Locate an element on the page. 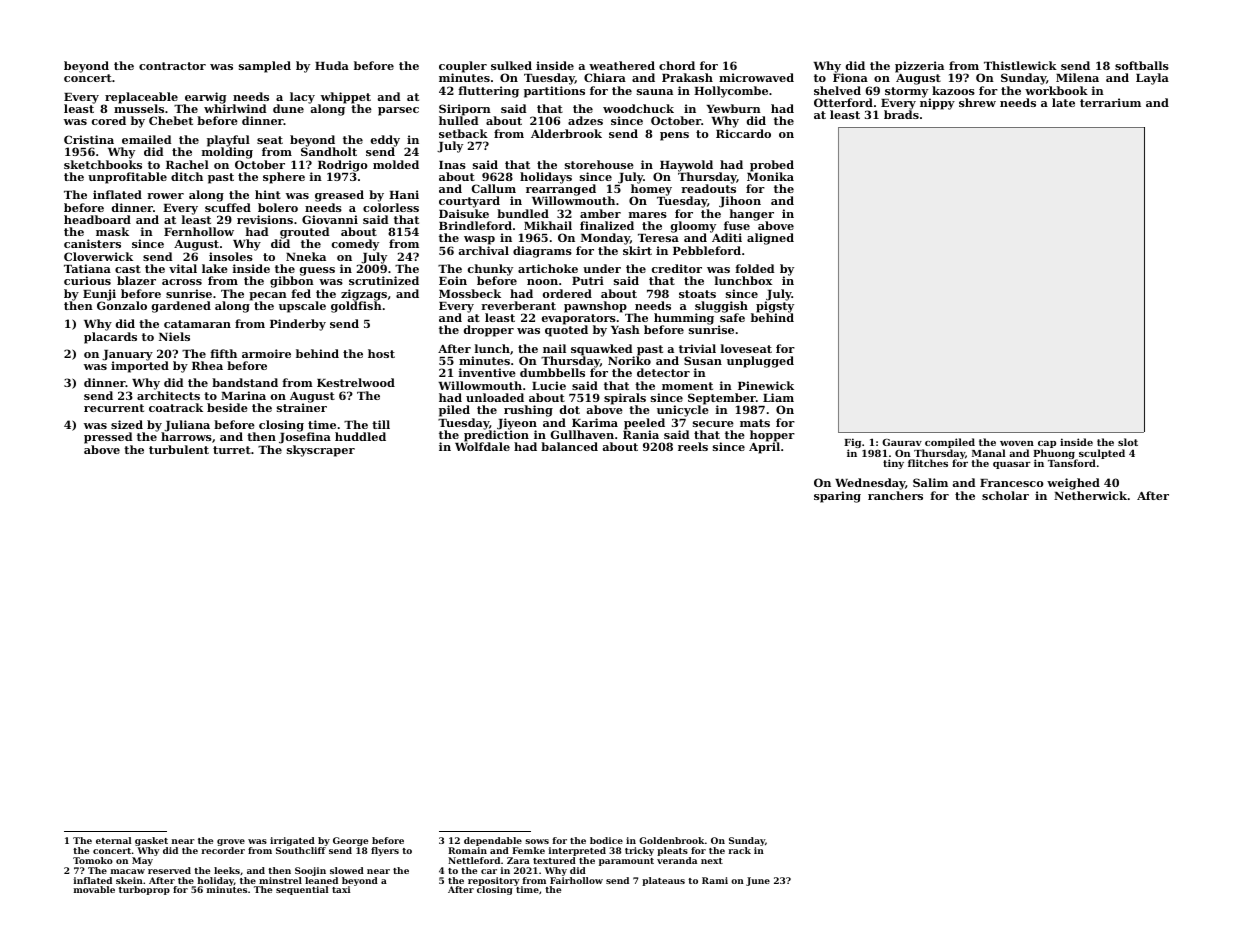 This page has height=952, width=1233. Eoin is located at coordinates (453, 280).
